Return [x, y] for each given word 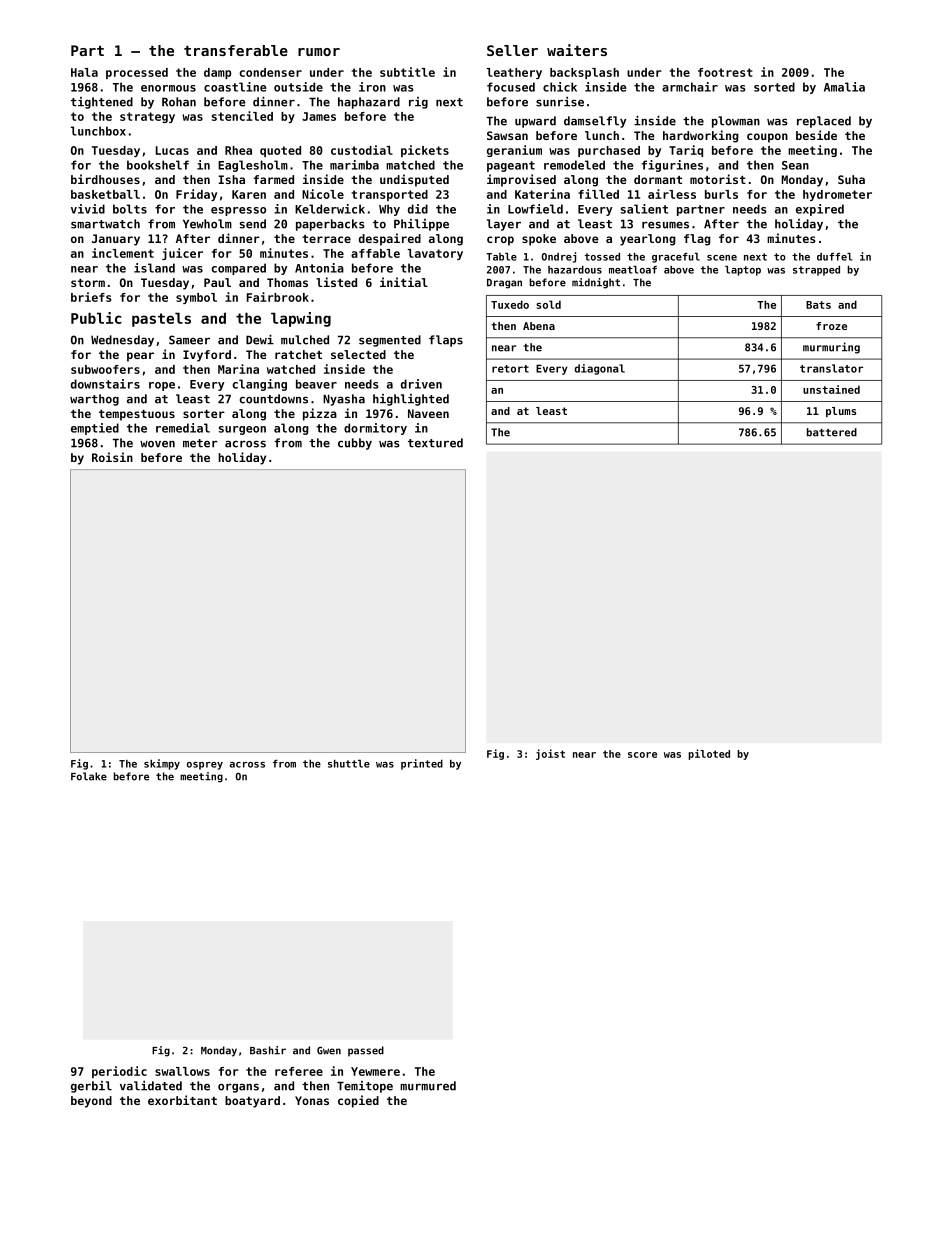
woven [157, 444]
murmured [428, 1086]
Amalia [844, 87]
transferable [236, 50]
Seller [512, 50]
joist [550, 754]
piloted [709, 754]
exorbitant [182, 1100]
